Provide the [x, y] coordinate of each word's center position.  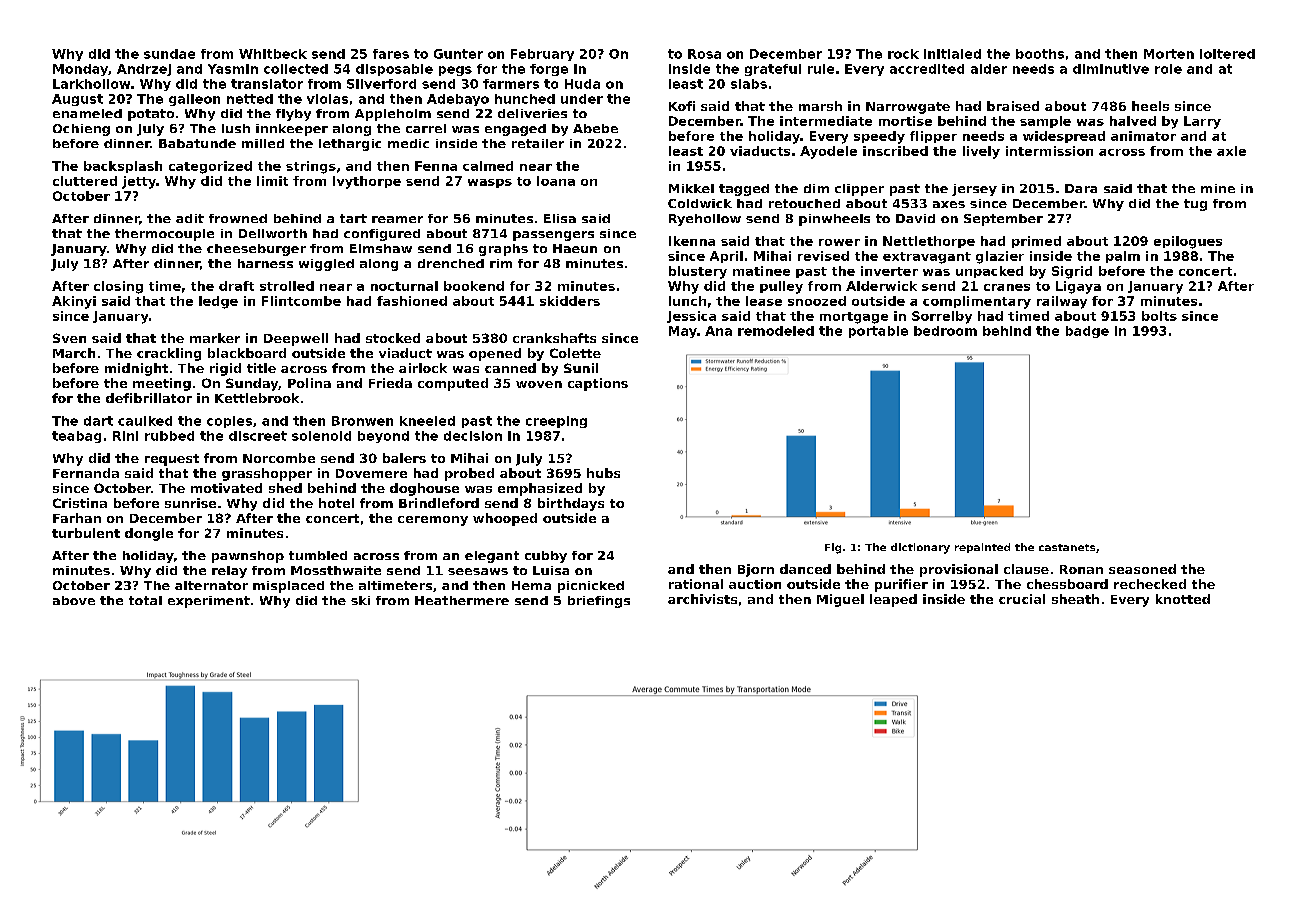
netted [250, 99]
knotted [1183, 599]
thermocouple [164, 235]
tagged [744, 190]
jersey [974, 190]
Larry [1202, 122]
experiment [209, 602]
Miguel [840, 600]
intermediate [826, 121]
